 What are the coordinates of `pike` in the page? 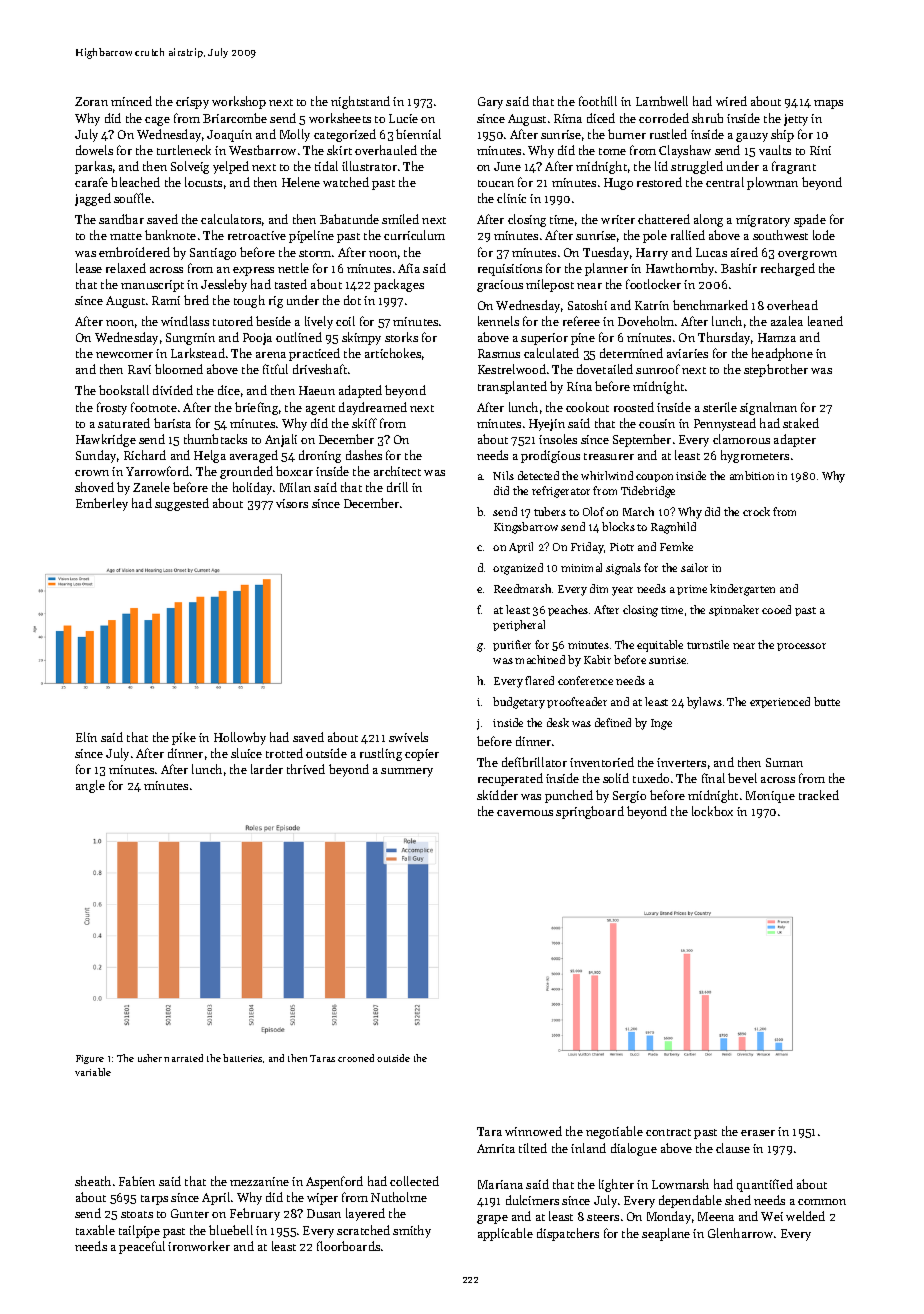 It's located at (184, 738).
